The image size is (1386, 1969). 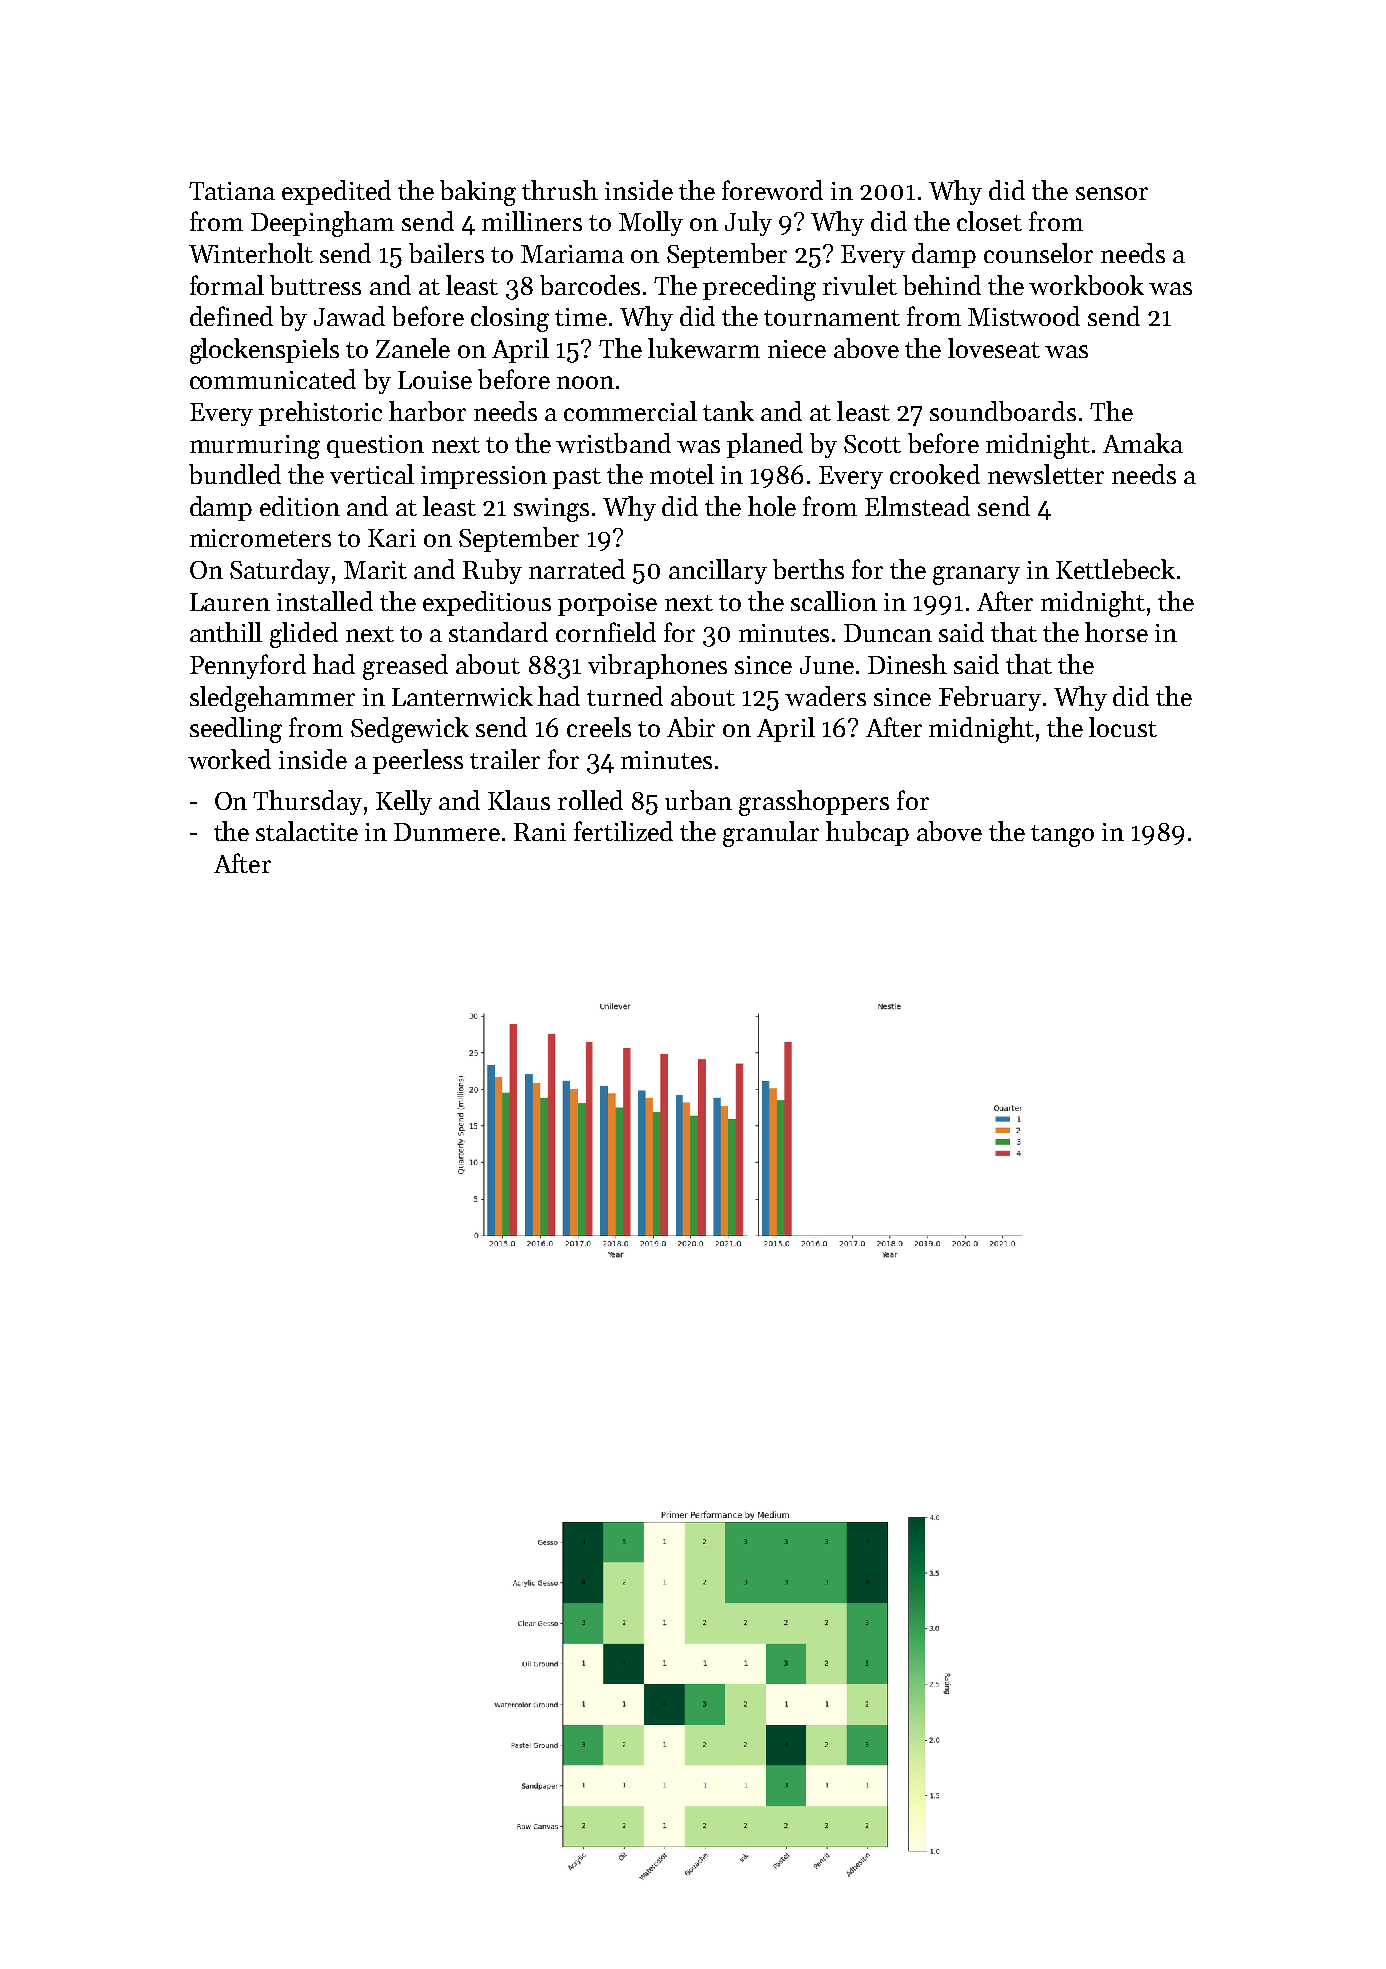 I want to click on Molly, so click(x=651, y=223).
